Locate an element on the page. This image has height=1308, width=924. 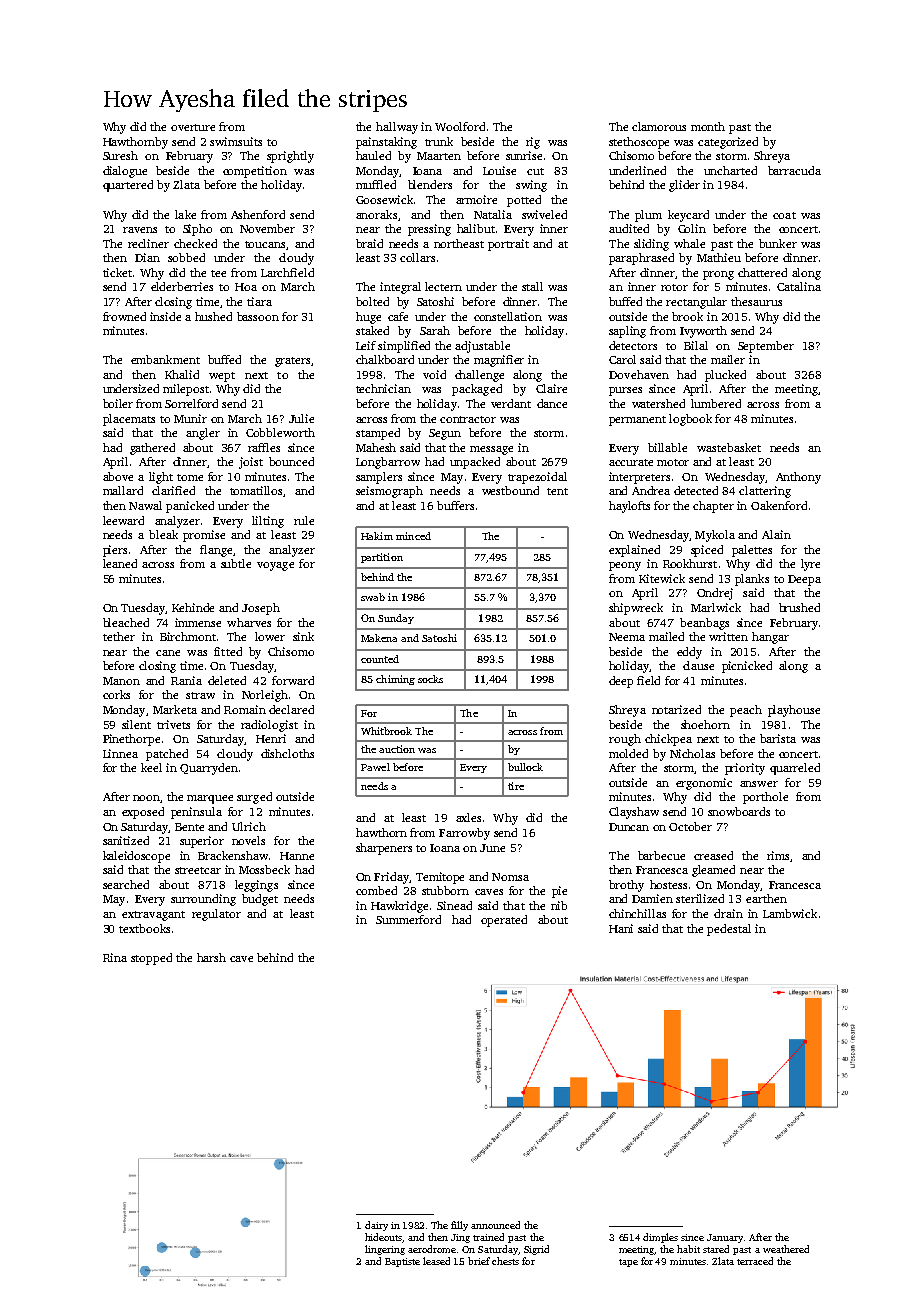
Linnea is located at coordinates (120, 753).
